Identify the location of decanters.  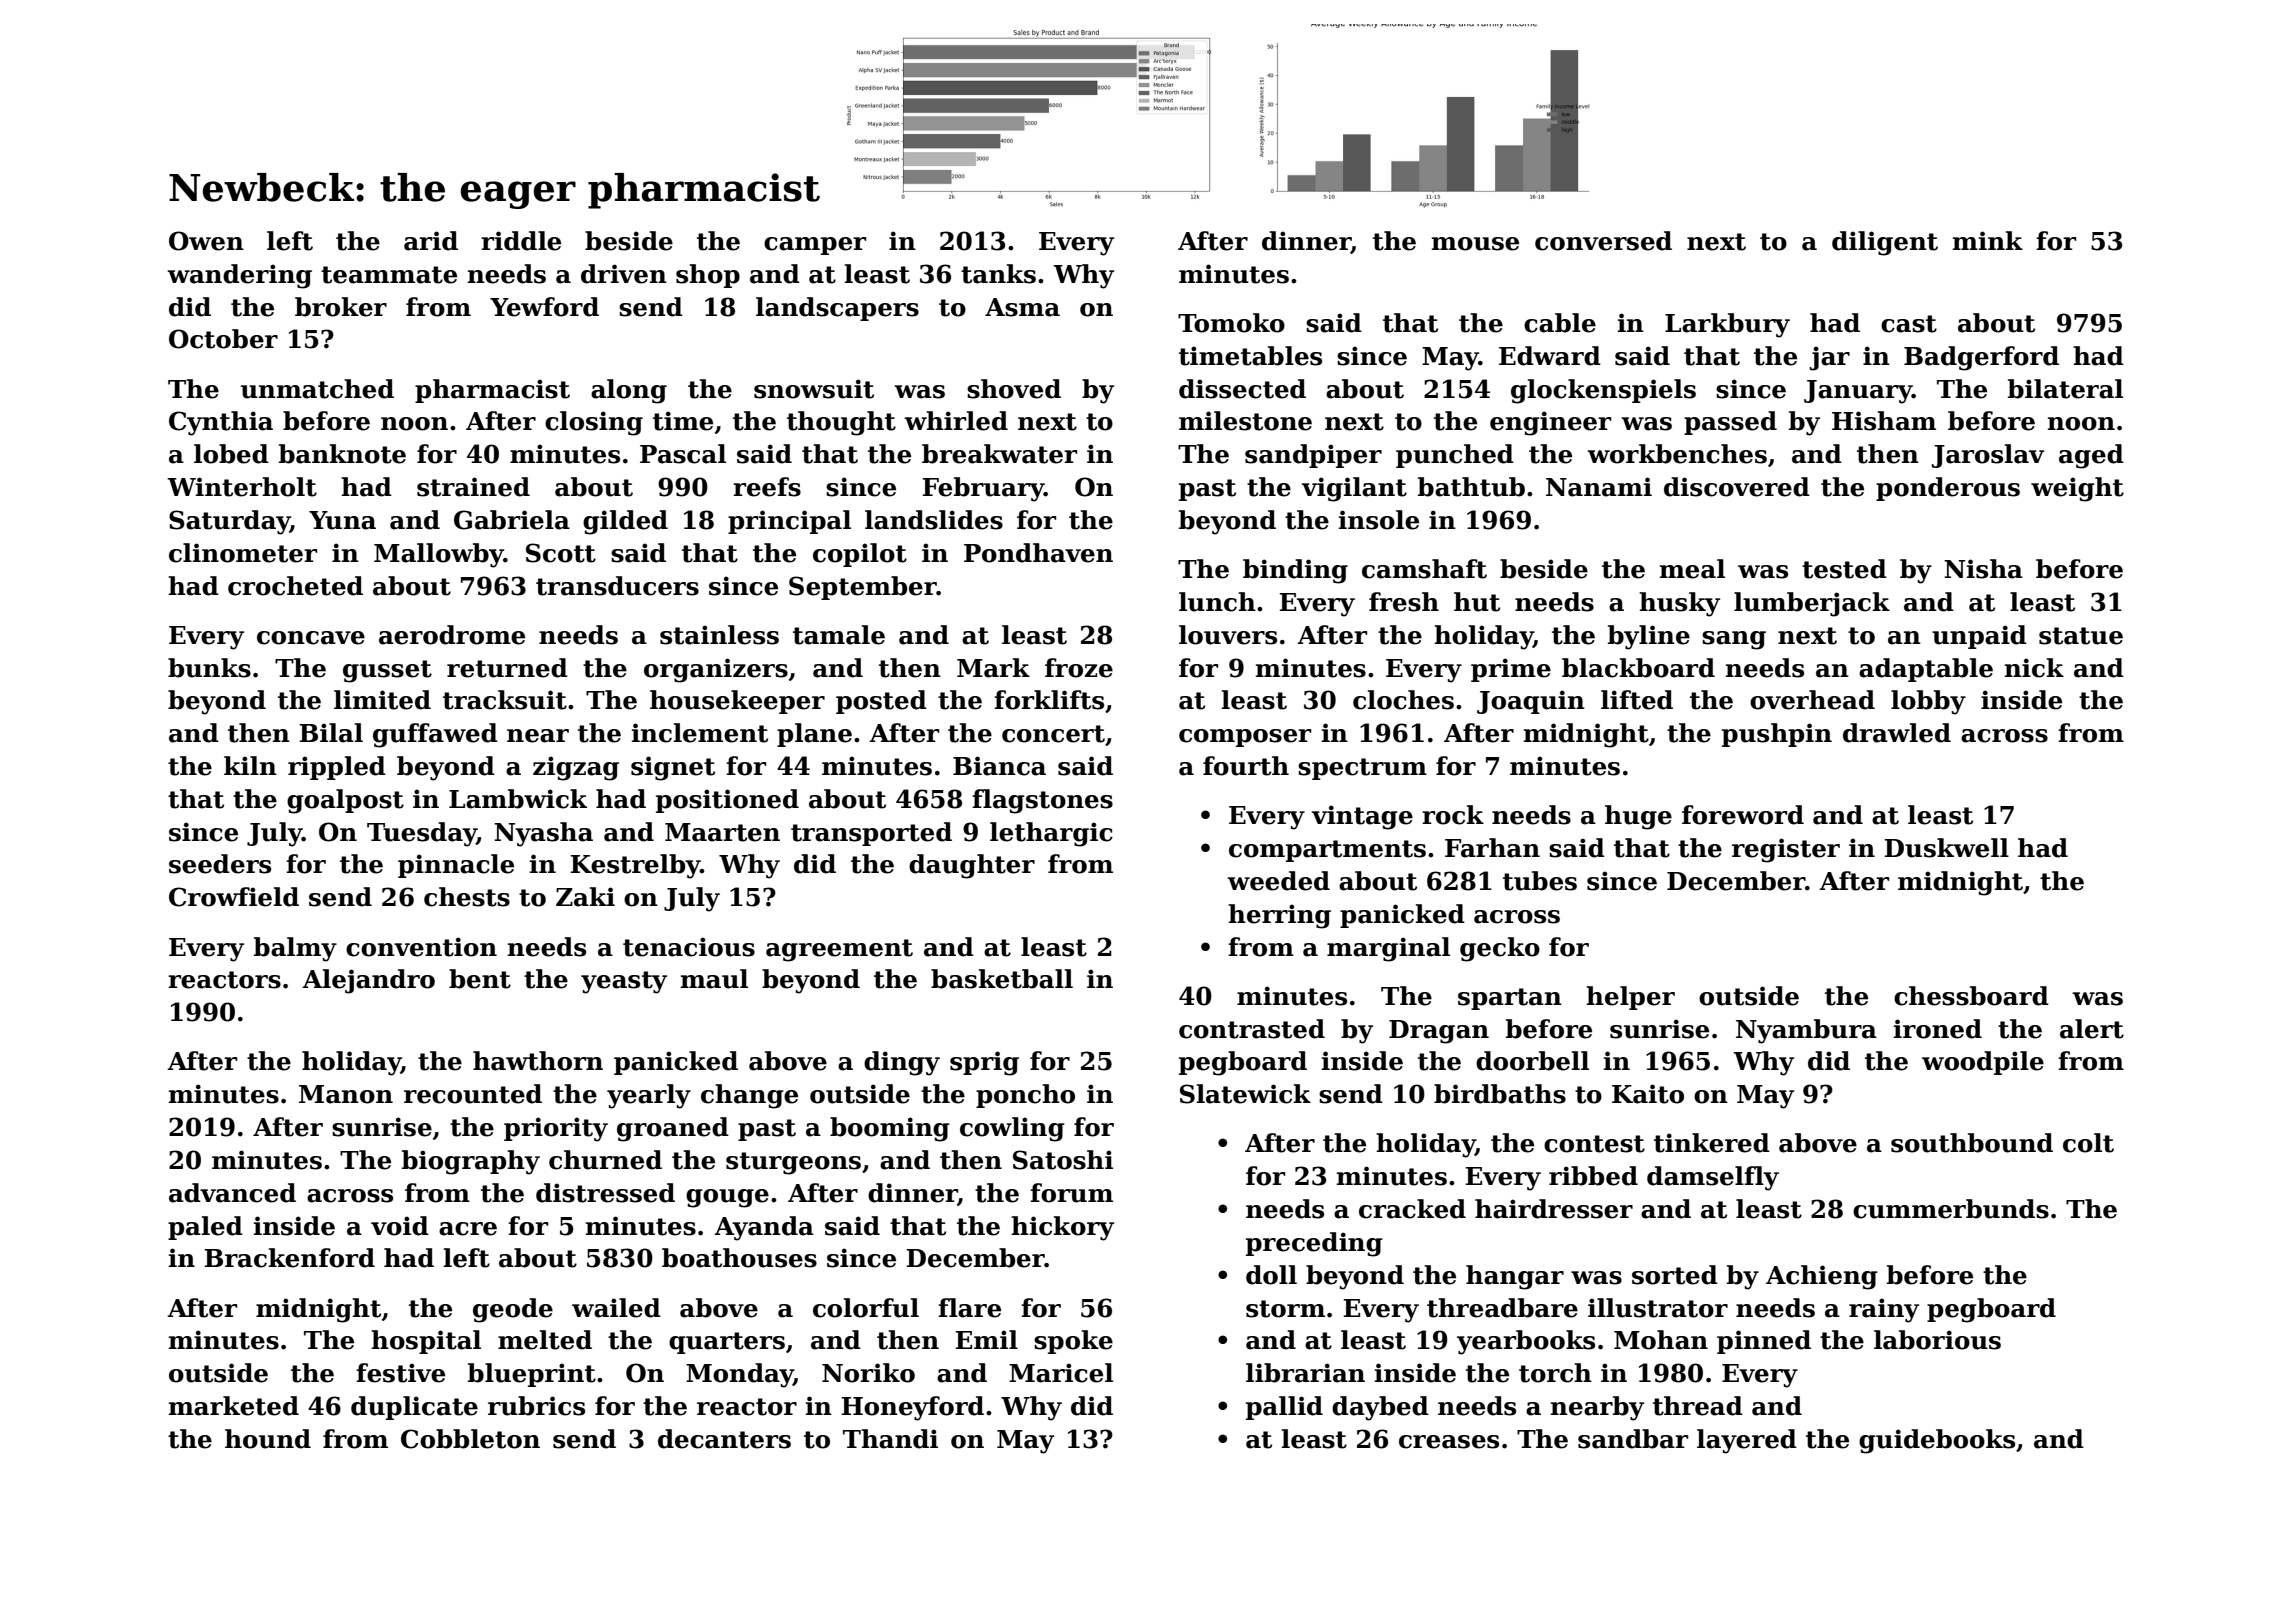
(724, 1439).
